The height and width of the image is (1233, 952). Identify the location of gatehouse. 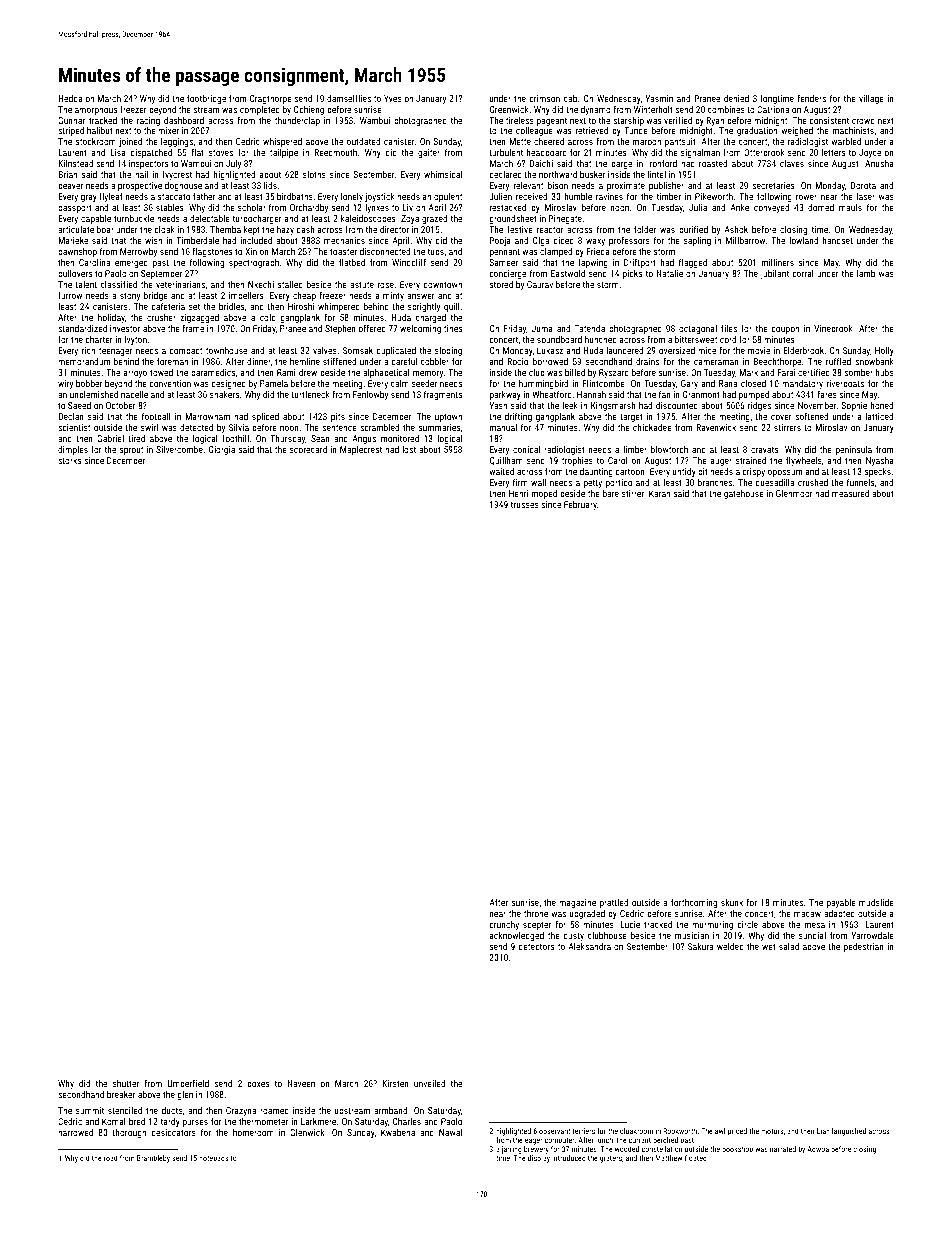
(744, 494).
